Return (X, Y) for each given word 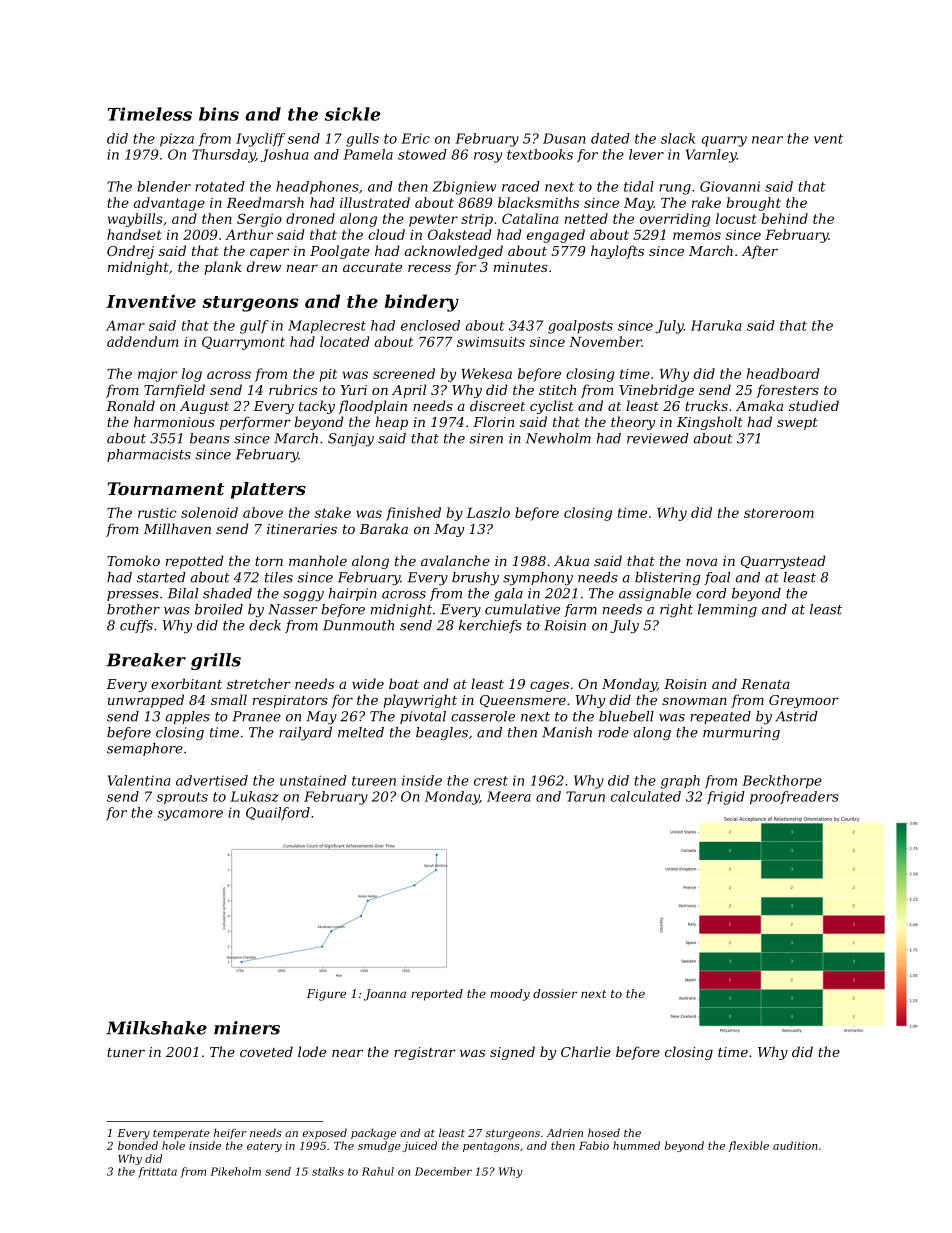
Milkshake (156, 1028)
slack (678, 138)
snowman (694, 701)
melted (361, 732)
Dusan (564, 138)
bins (219, 114)
